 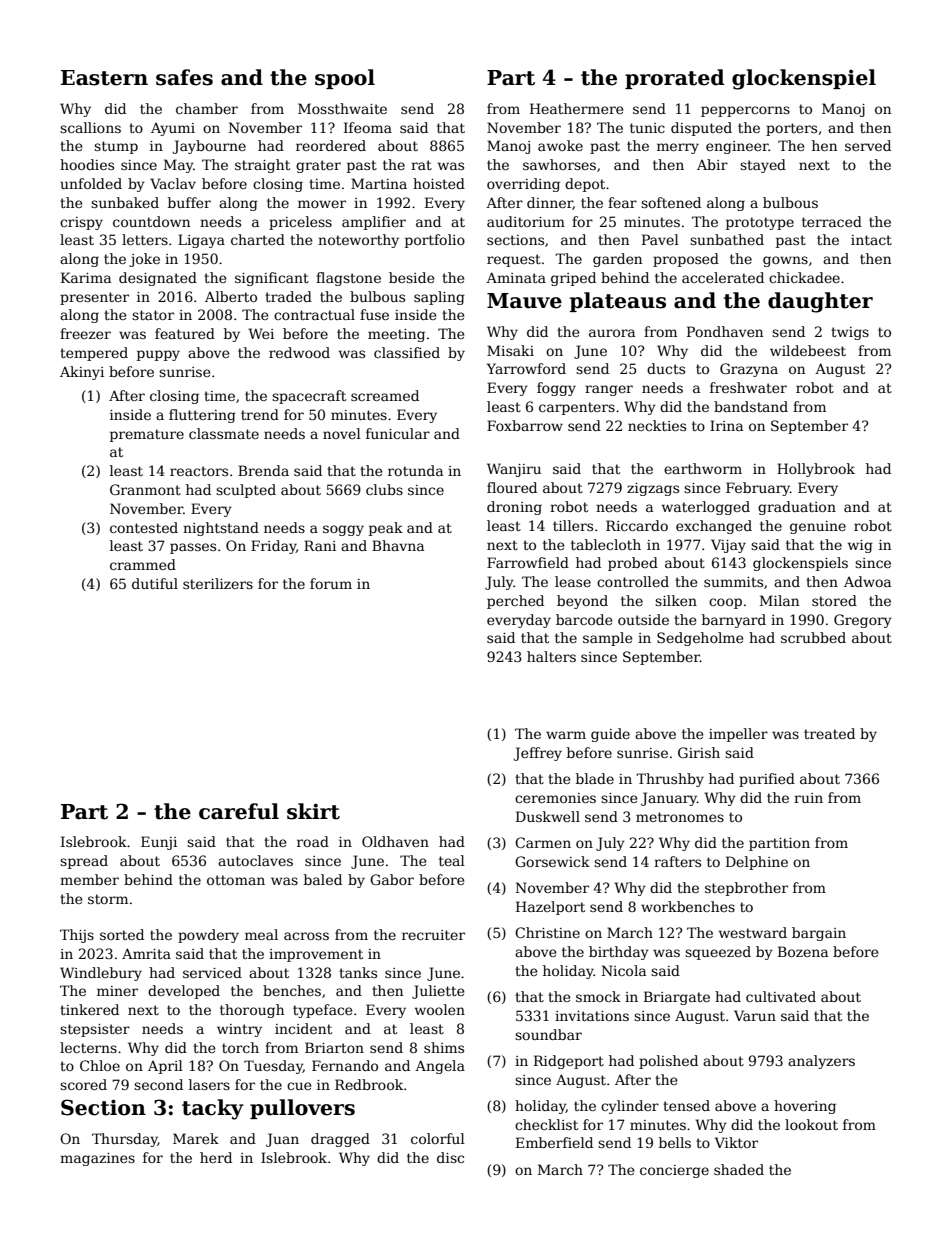 I want to click on depot, so click(x=585, y=185).
